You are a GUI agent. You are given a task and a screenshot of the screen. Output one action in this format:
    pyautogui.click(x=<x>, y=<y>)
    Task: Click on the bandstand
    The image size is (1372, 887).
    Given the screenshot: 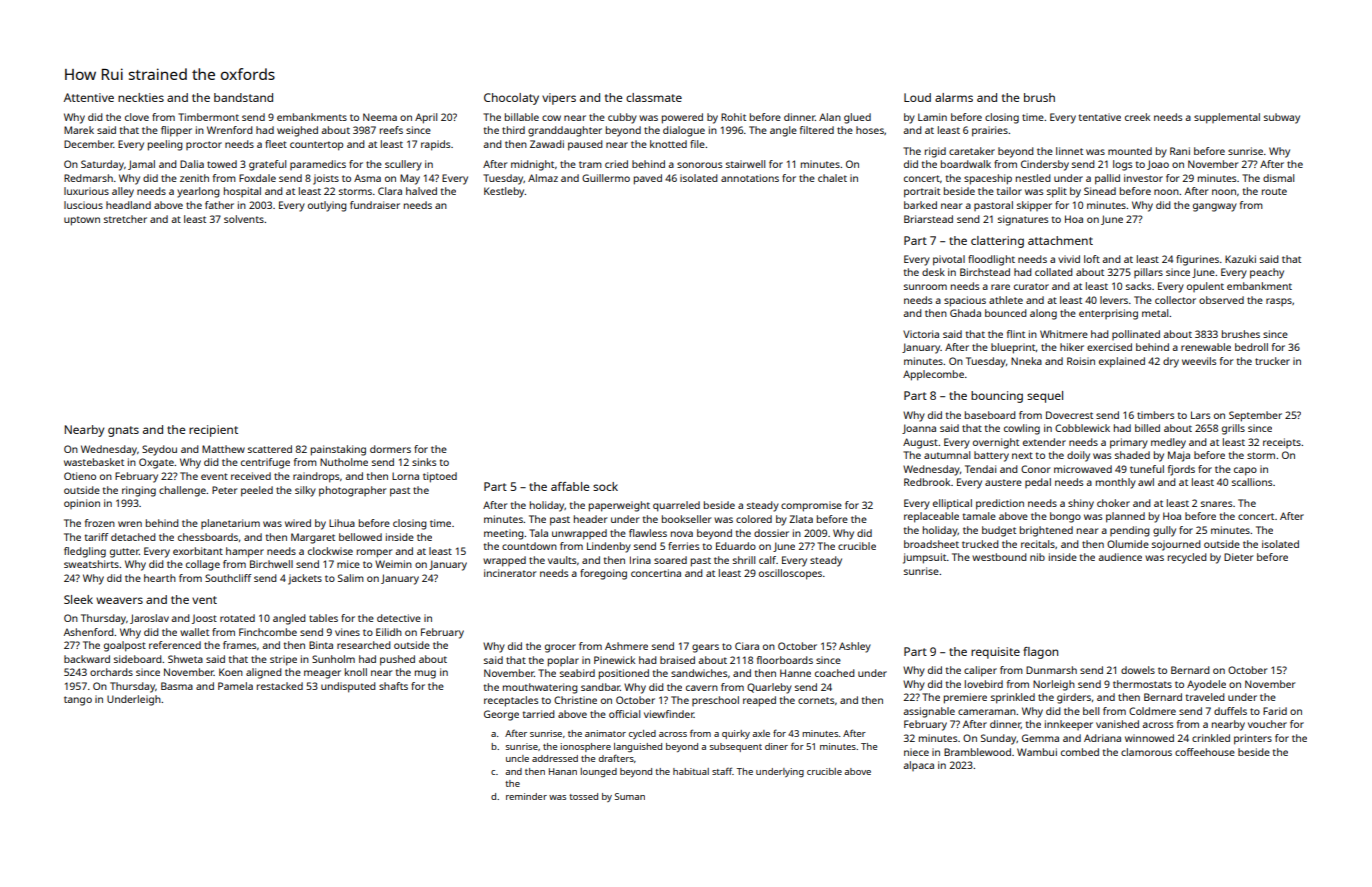 What is the action you would take?
    pyautogui.click(x=243, y=97)
